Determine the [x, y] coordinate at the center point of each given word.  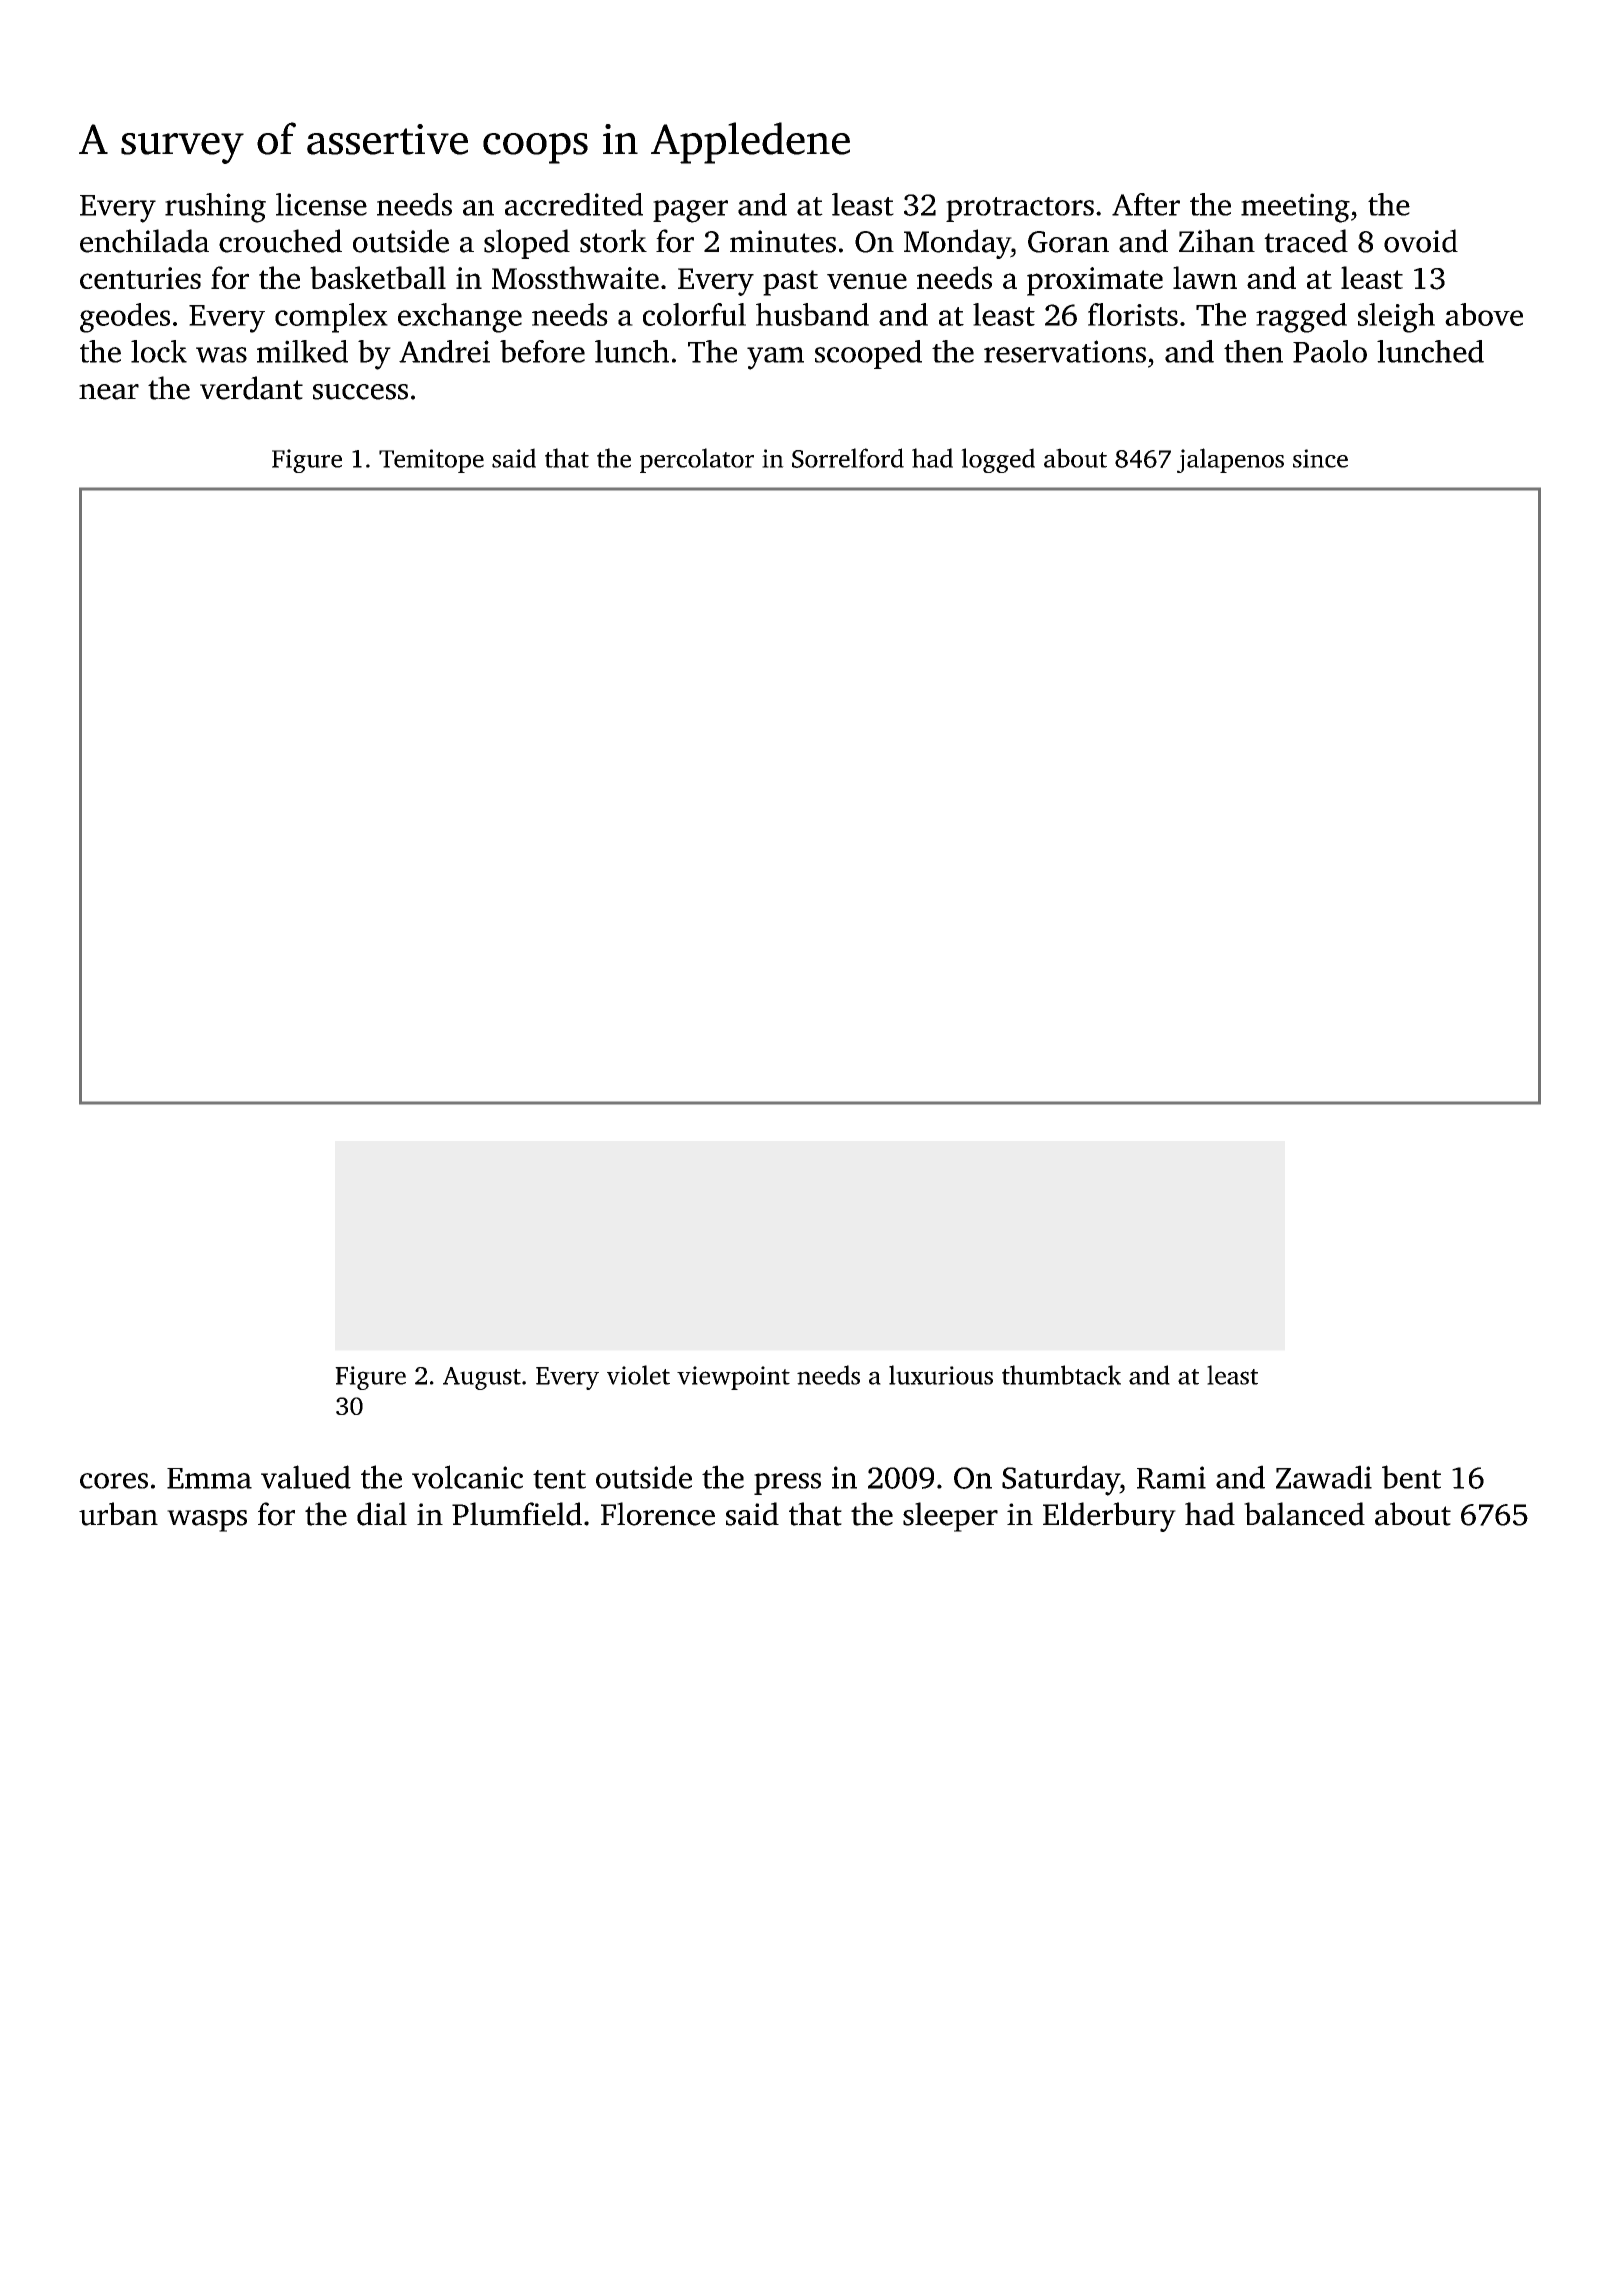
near [109, 392]
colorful [694, 314]
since [1320, 458]
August [482, 1378]
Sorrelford [848, 458]
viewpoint [733, 1378]
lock [159, 351]
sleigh [1396, 318]
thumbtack [1061, 1375]
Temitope [431, 461]
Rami [1171, 1477]
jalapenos [1230, 460]
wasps [207, 1521]
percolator [697, 460]
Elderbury [1109, 1517]
